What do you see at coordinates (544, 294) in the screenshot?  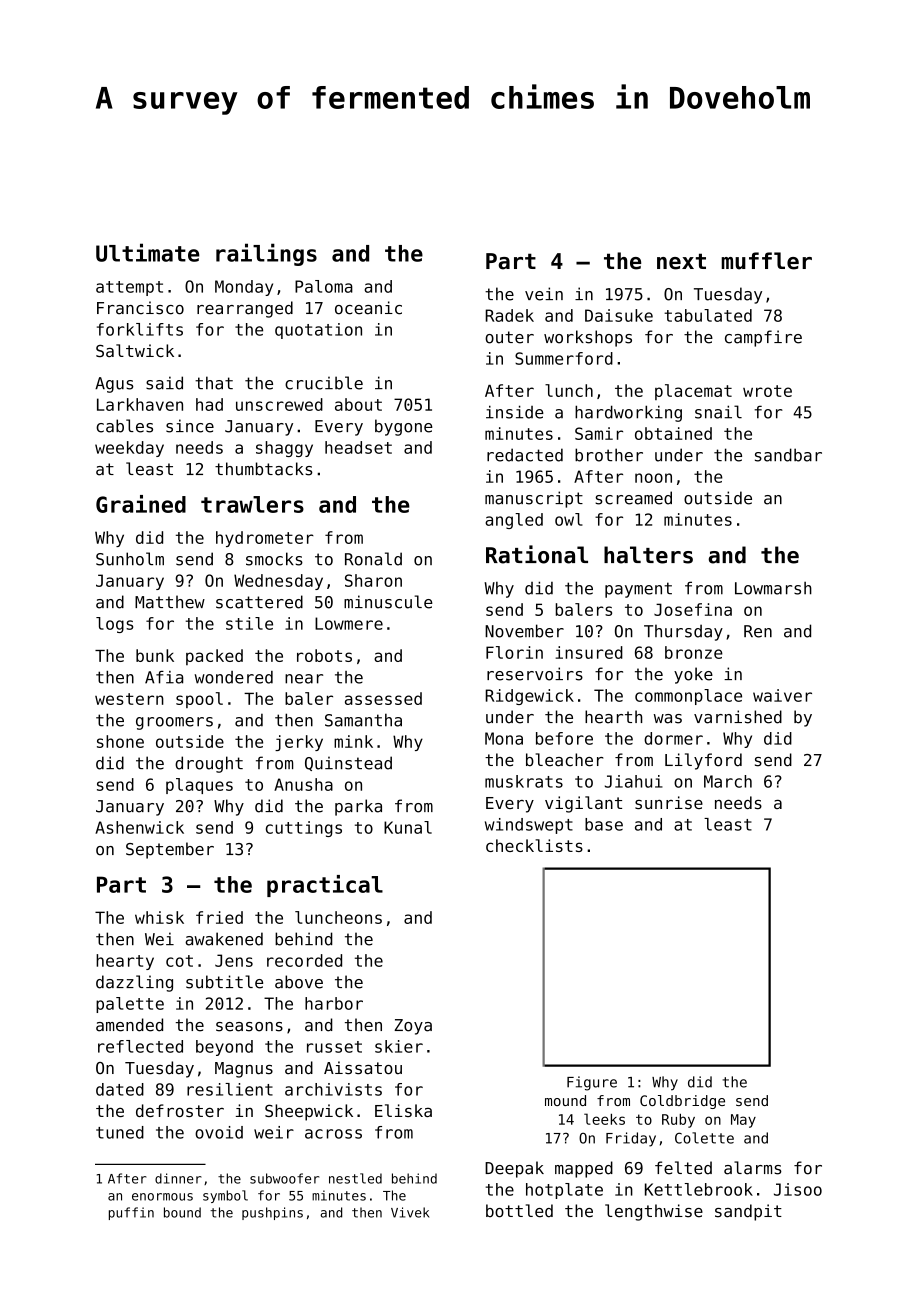 I see `vein` at bounding box center [544, 294].
